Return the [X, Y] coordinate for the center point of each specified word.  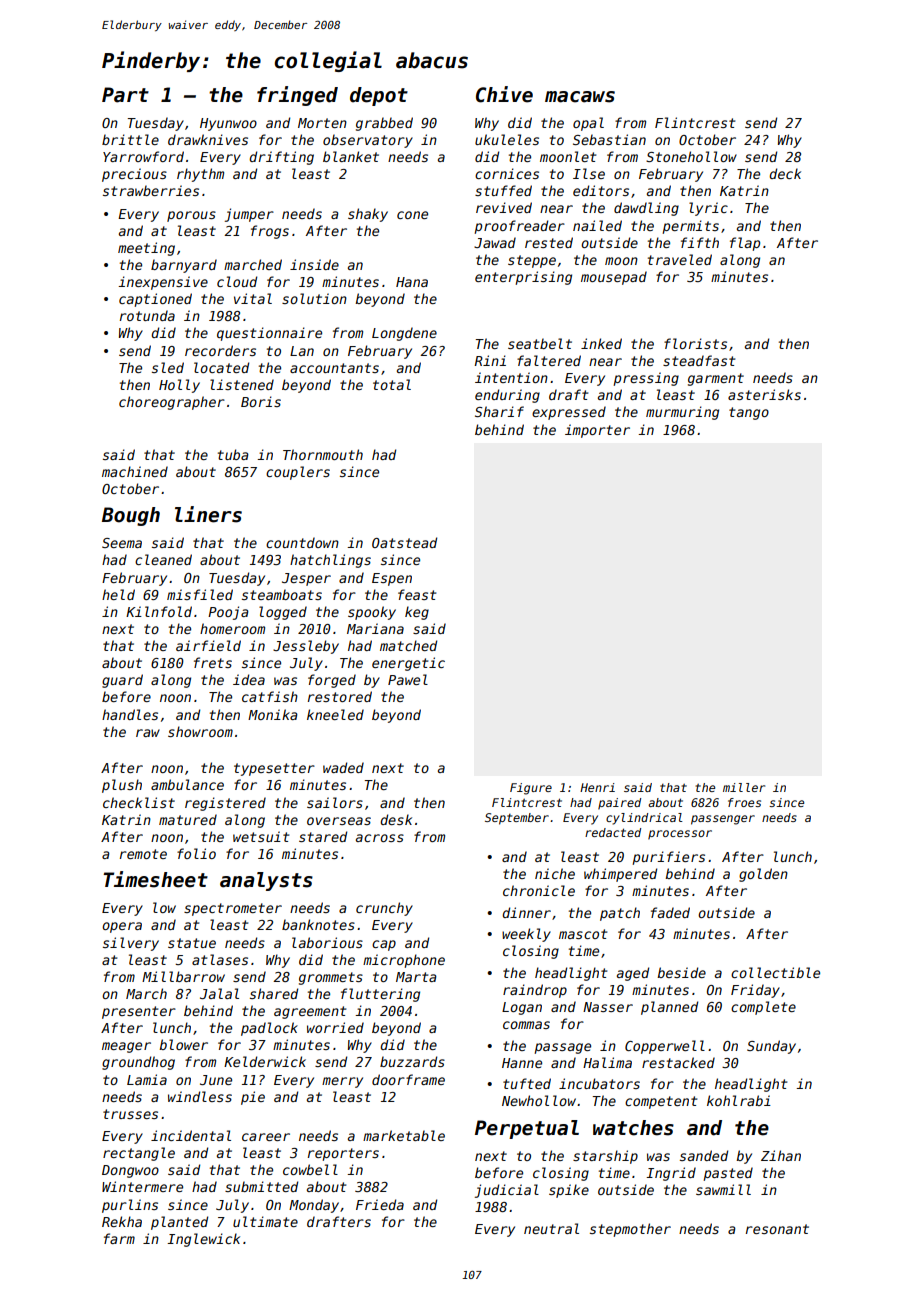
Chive [504, 94]
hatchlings [330, 561]
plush [122, 786]
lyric [708, 209]
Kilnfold [159, 611]
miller [744, 787]
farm [119, 1238]
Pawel [408, 679]
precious [134, 175]
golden [763, 875]
